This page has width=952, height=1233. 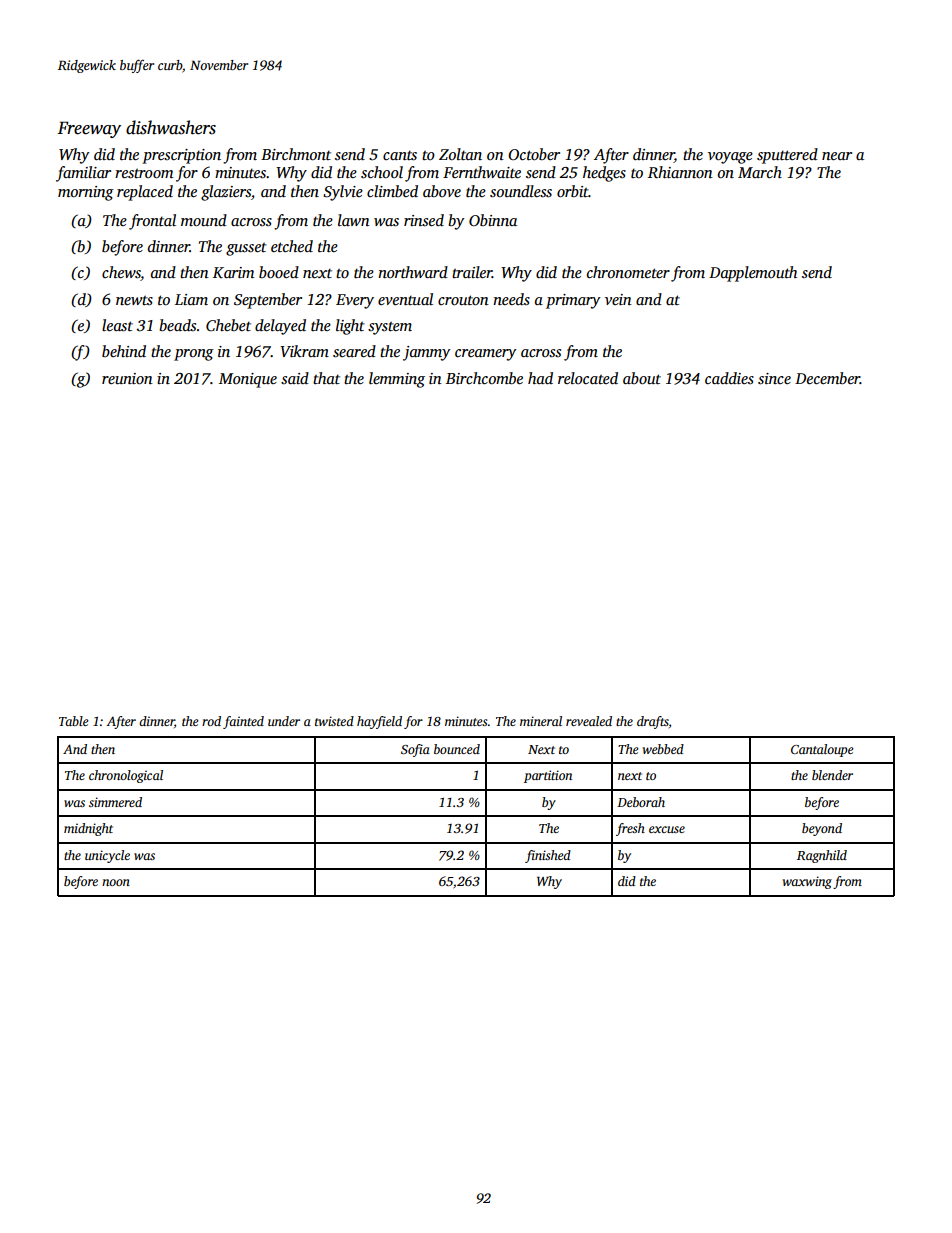 I want to click on mineral, so click(x=541, y=721).
